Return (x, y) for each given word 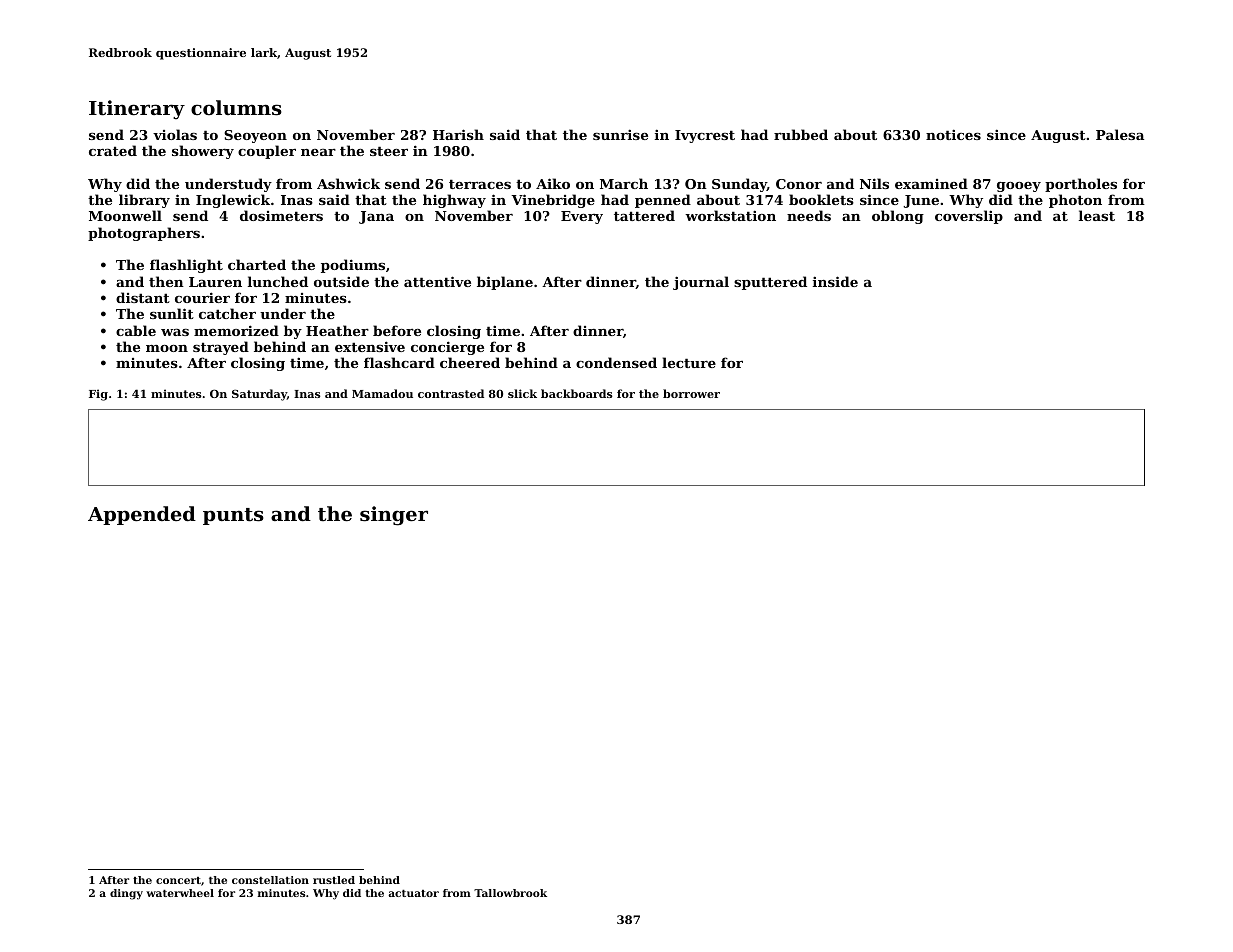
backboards (576, 393)
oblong (898, 217)
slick (522, 393)
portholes (1081, 185)
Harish (458, 134)
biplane (505, 283)
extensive (370, 346)
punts (233, 516)
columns (236, 108)
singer (394, 516)
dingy (126, 894)
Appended (142, 515)
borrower (691, 393)
